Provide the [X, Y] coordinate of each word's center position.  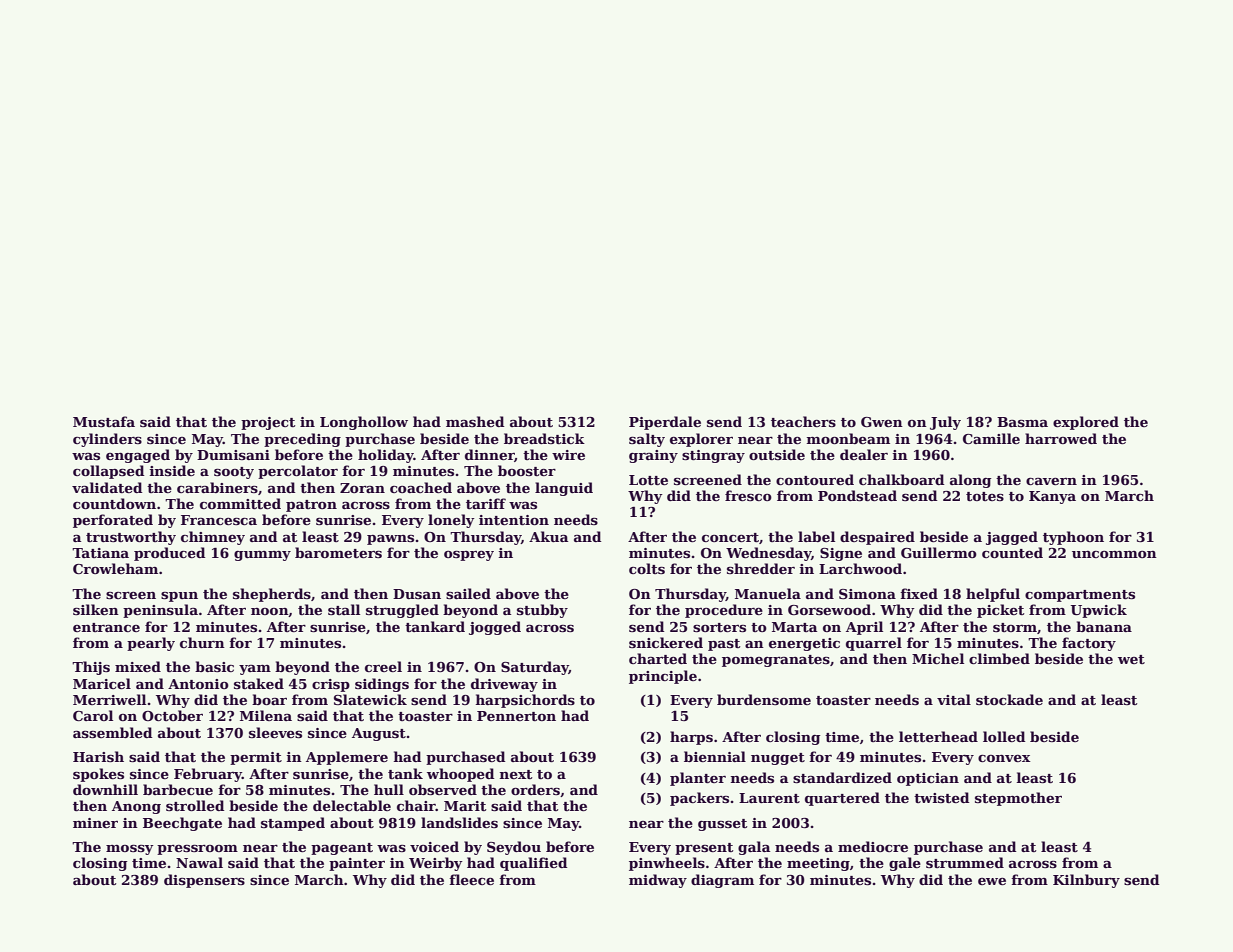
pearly [151, 644]
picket [1000, 611]
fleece [471, 879]
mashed [475, 421]
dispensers [204, 881]
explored [1086, 423]
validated [107, 487]
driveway [504, 685]
